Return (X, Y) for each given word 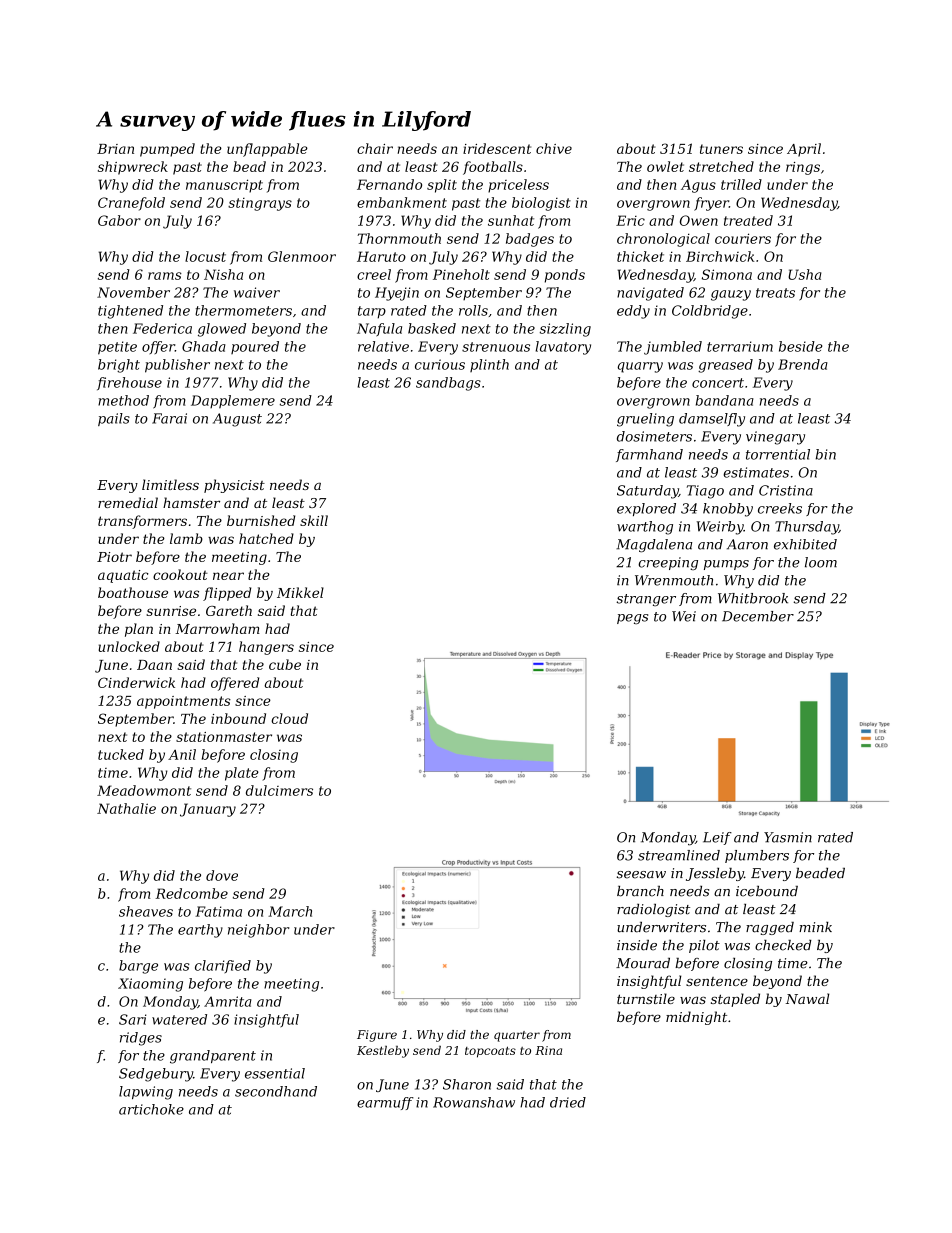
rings (803, 168)
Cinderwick (136, 682)
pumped (167, 150)
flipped (227, 594)
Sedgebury (156, 1075)
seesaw (641, 875)
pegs (632, 619)
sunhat (511, 220)
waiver (257, 292)
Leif (717, 838)
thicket (640, 256)
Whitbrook (753, 598)
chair (375, 148)
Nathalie (126, 808)
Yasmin (788, 837)
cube (285, 664)
